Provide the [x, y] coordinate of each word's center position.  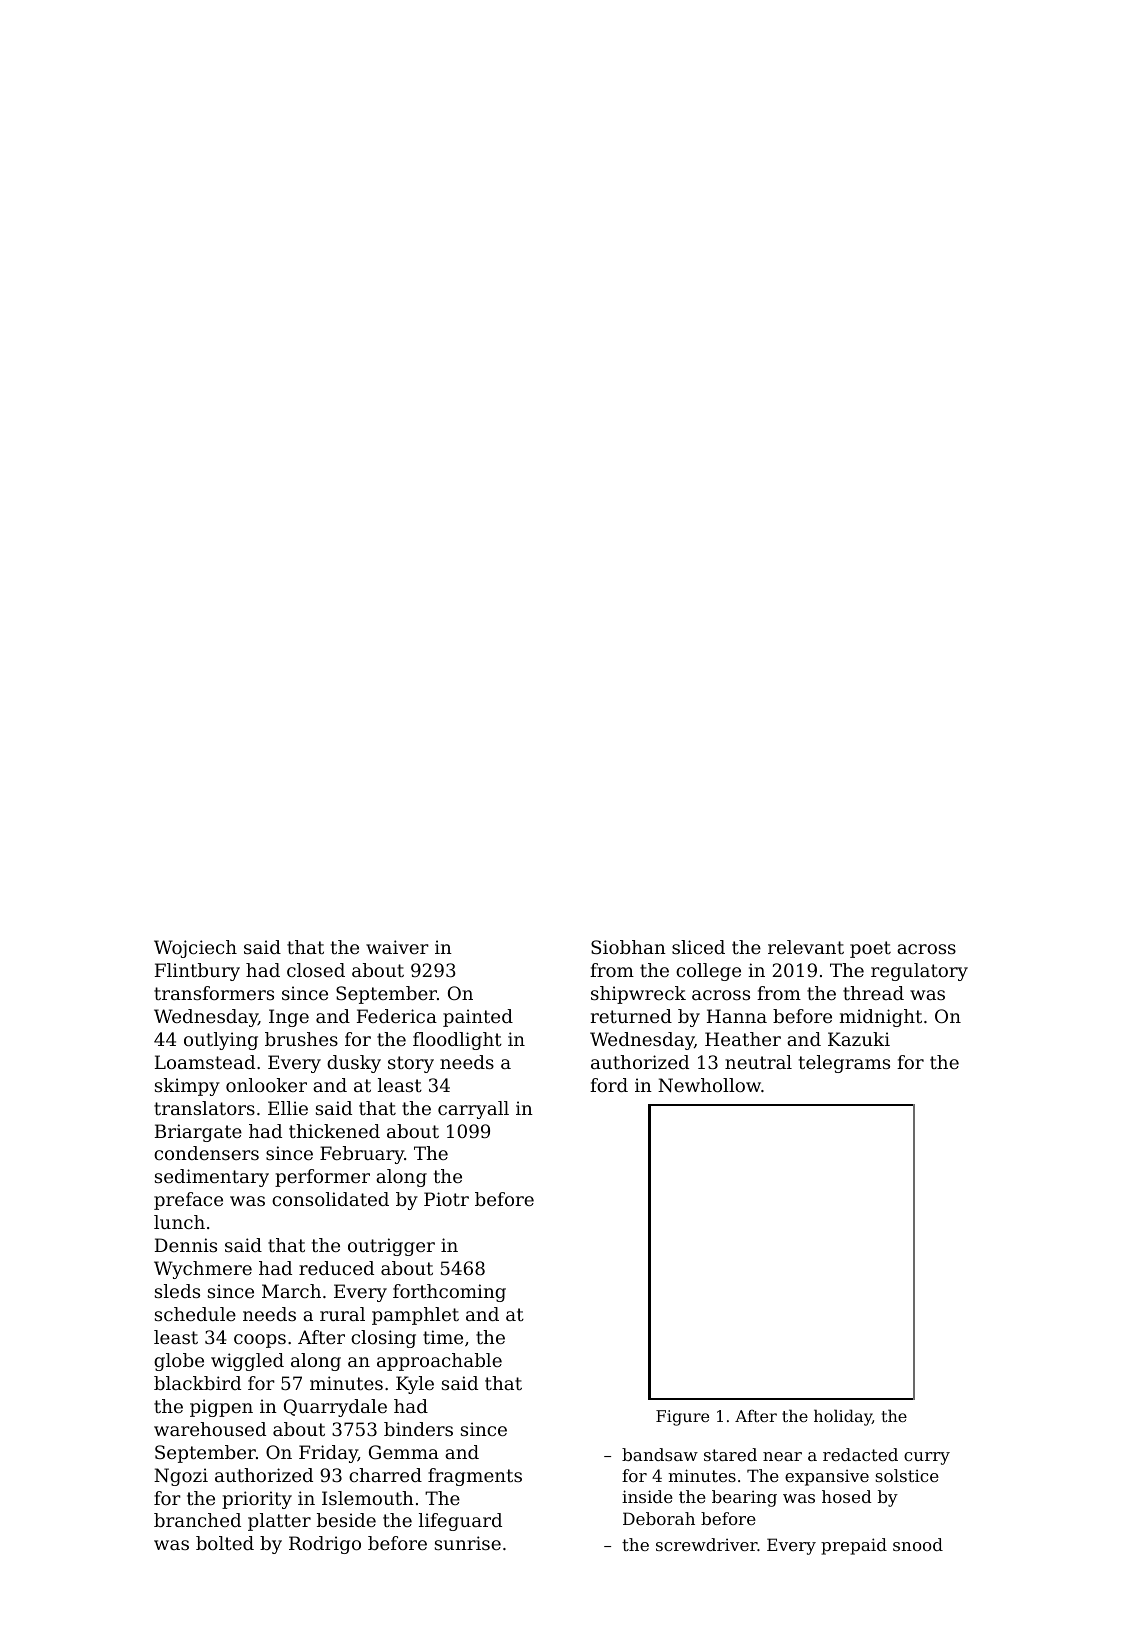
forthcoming [449, 1293]
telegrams [844, 1064]
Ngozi [181, 1477]
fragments [475, 1477]
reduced [336, 1268]
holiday [843, 1417]
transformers [214, 993]
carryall [473, 1110]
